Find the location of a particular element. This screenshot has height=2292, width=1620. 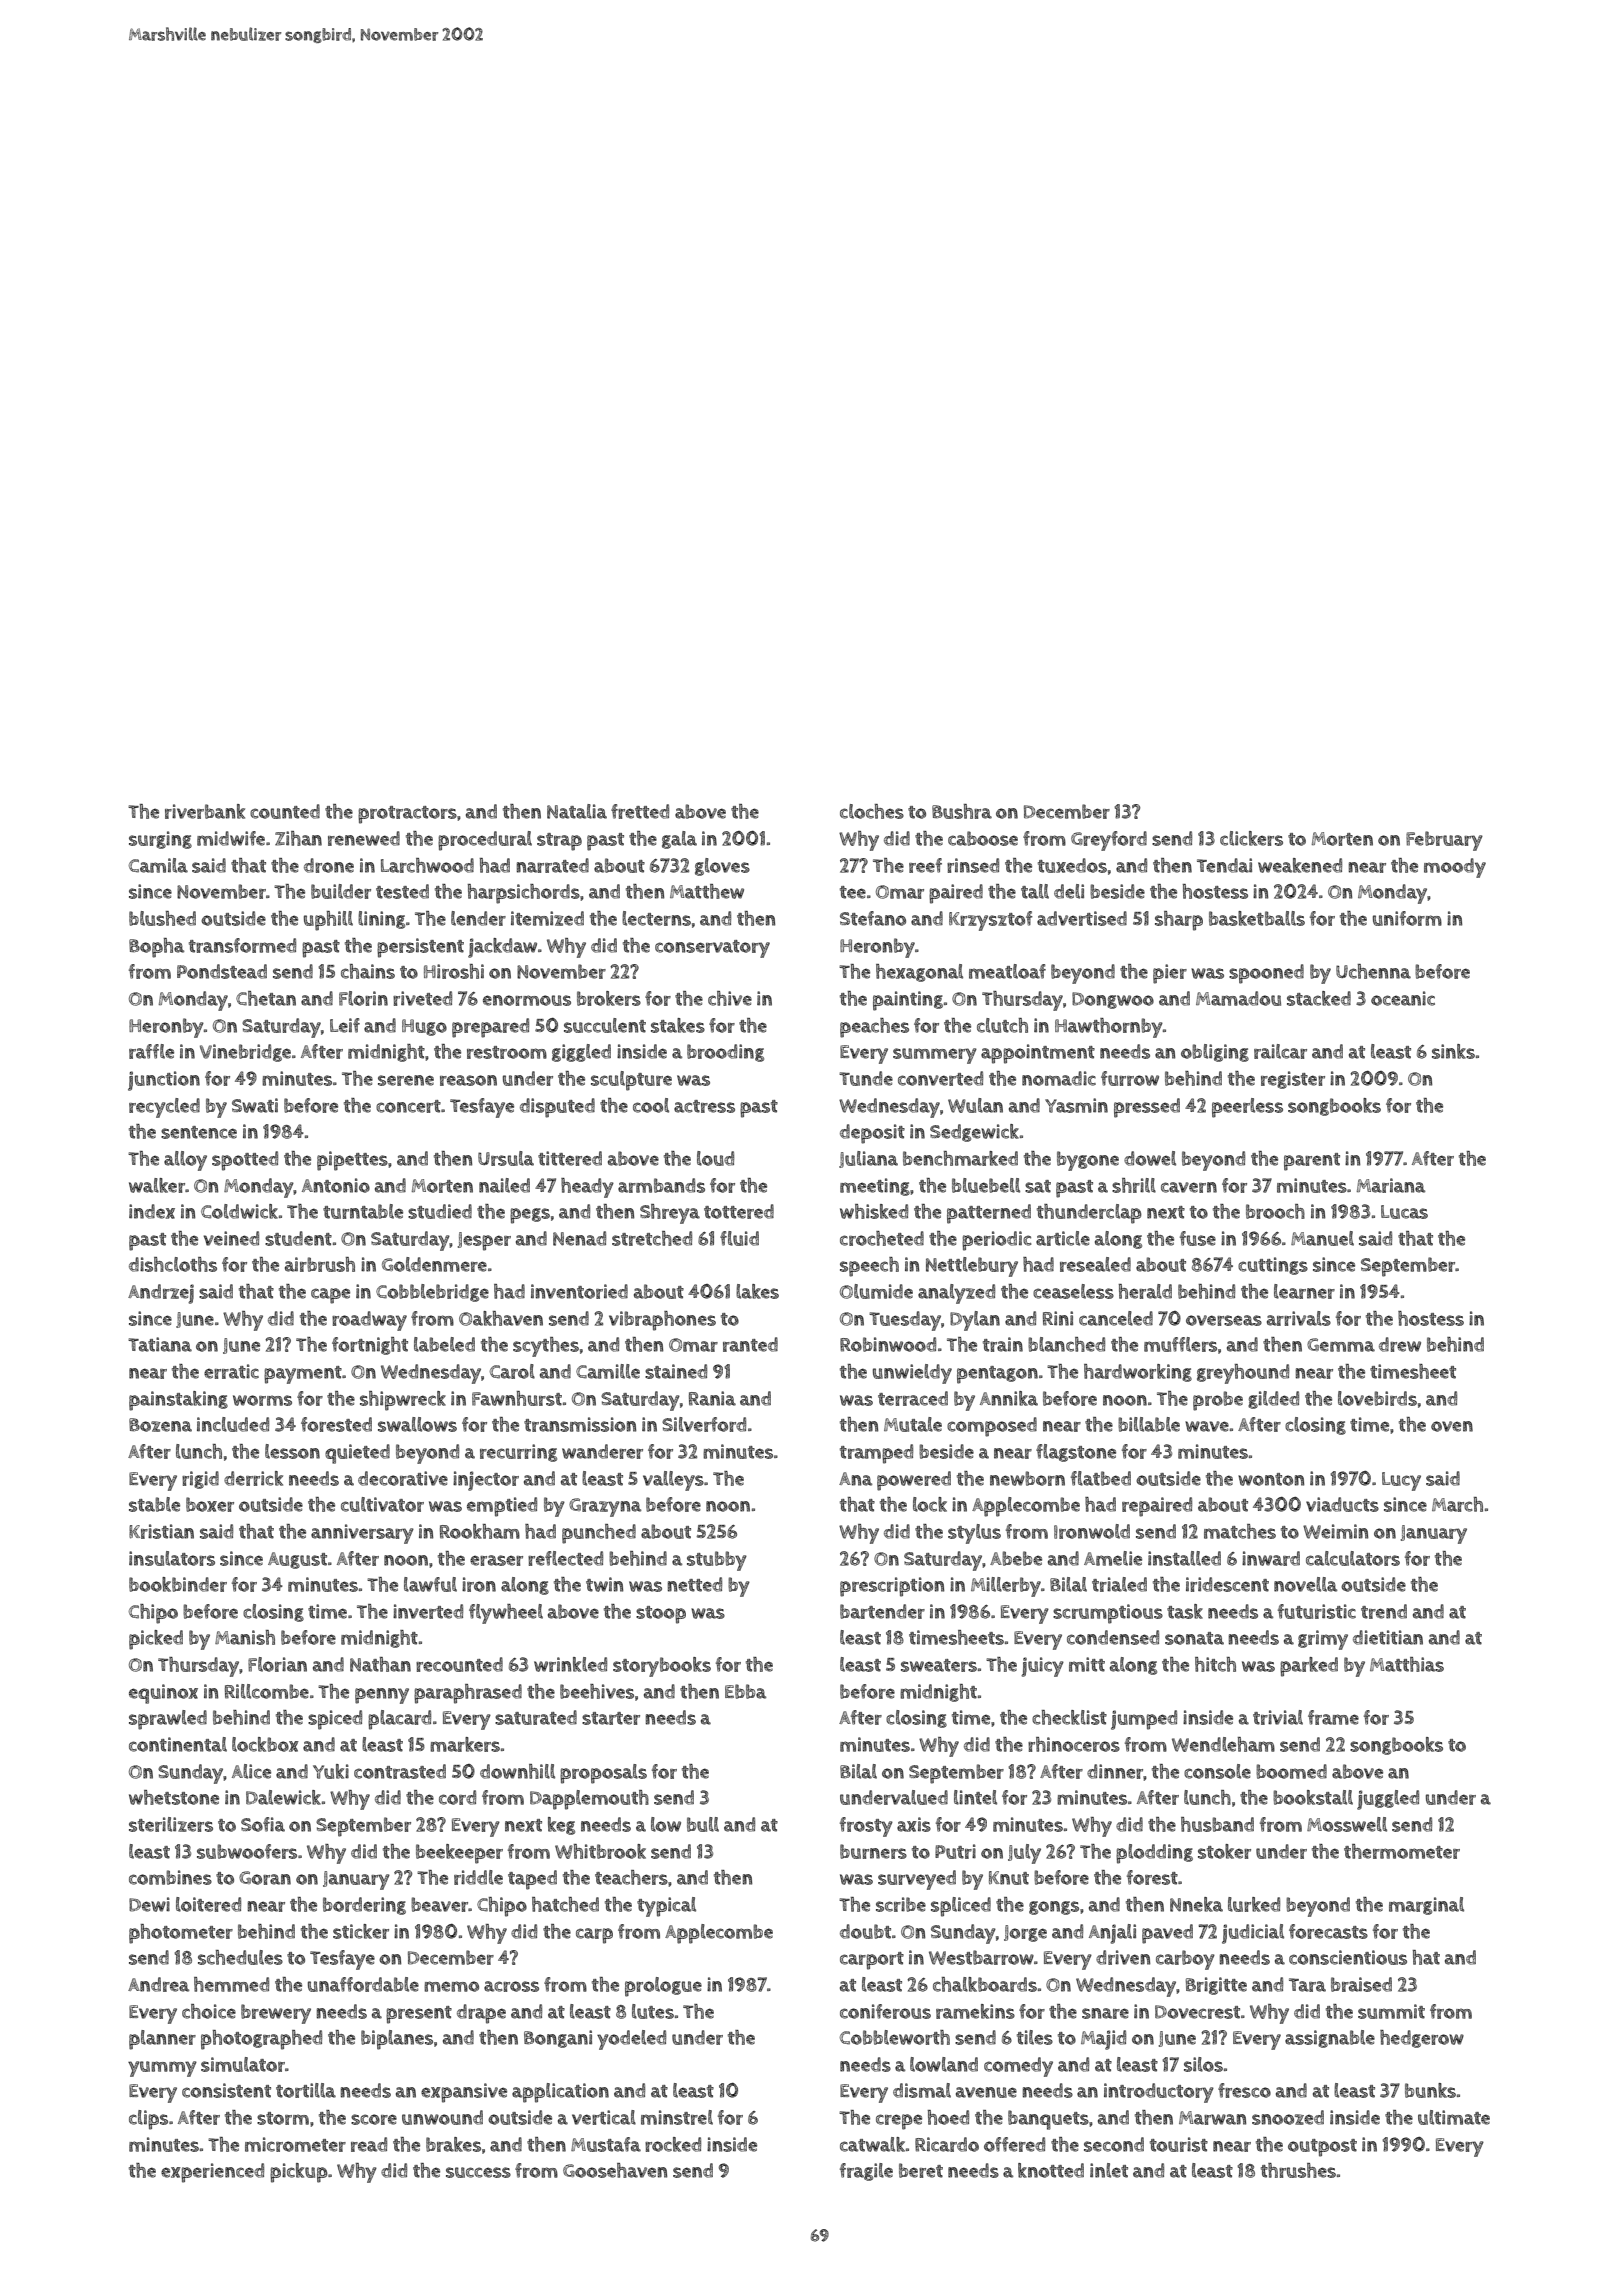

payment is located at coordinates (303, 1375).
